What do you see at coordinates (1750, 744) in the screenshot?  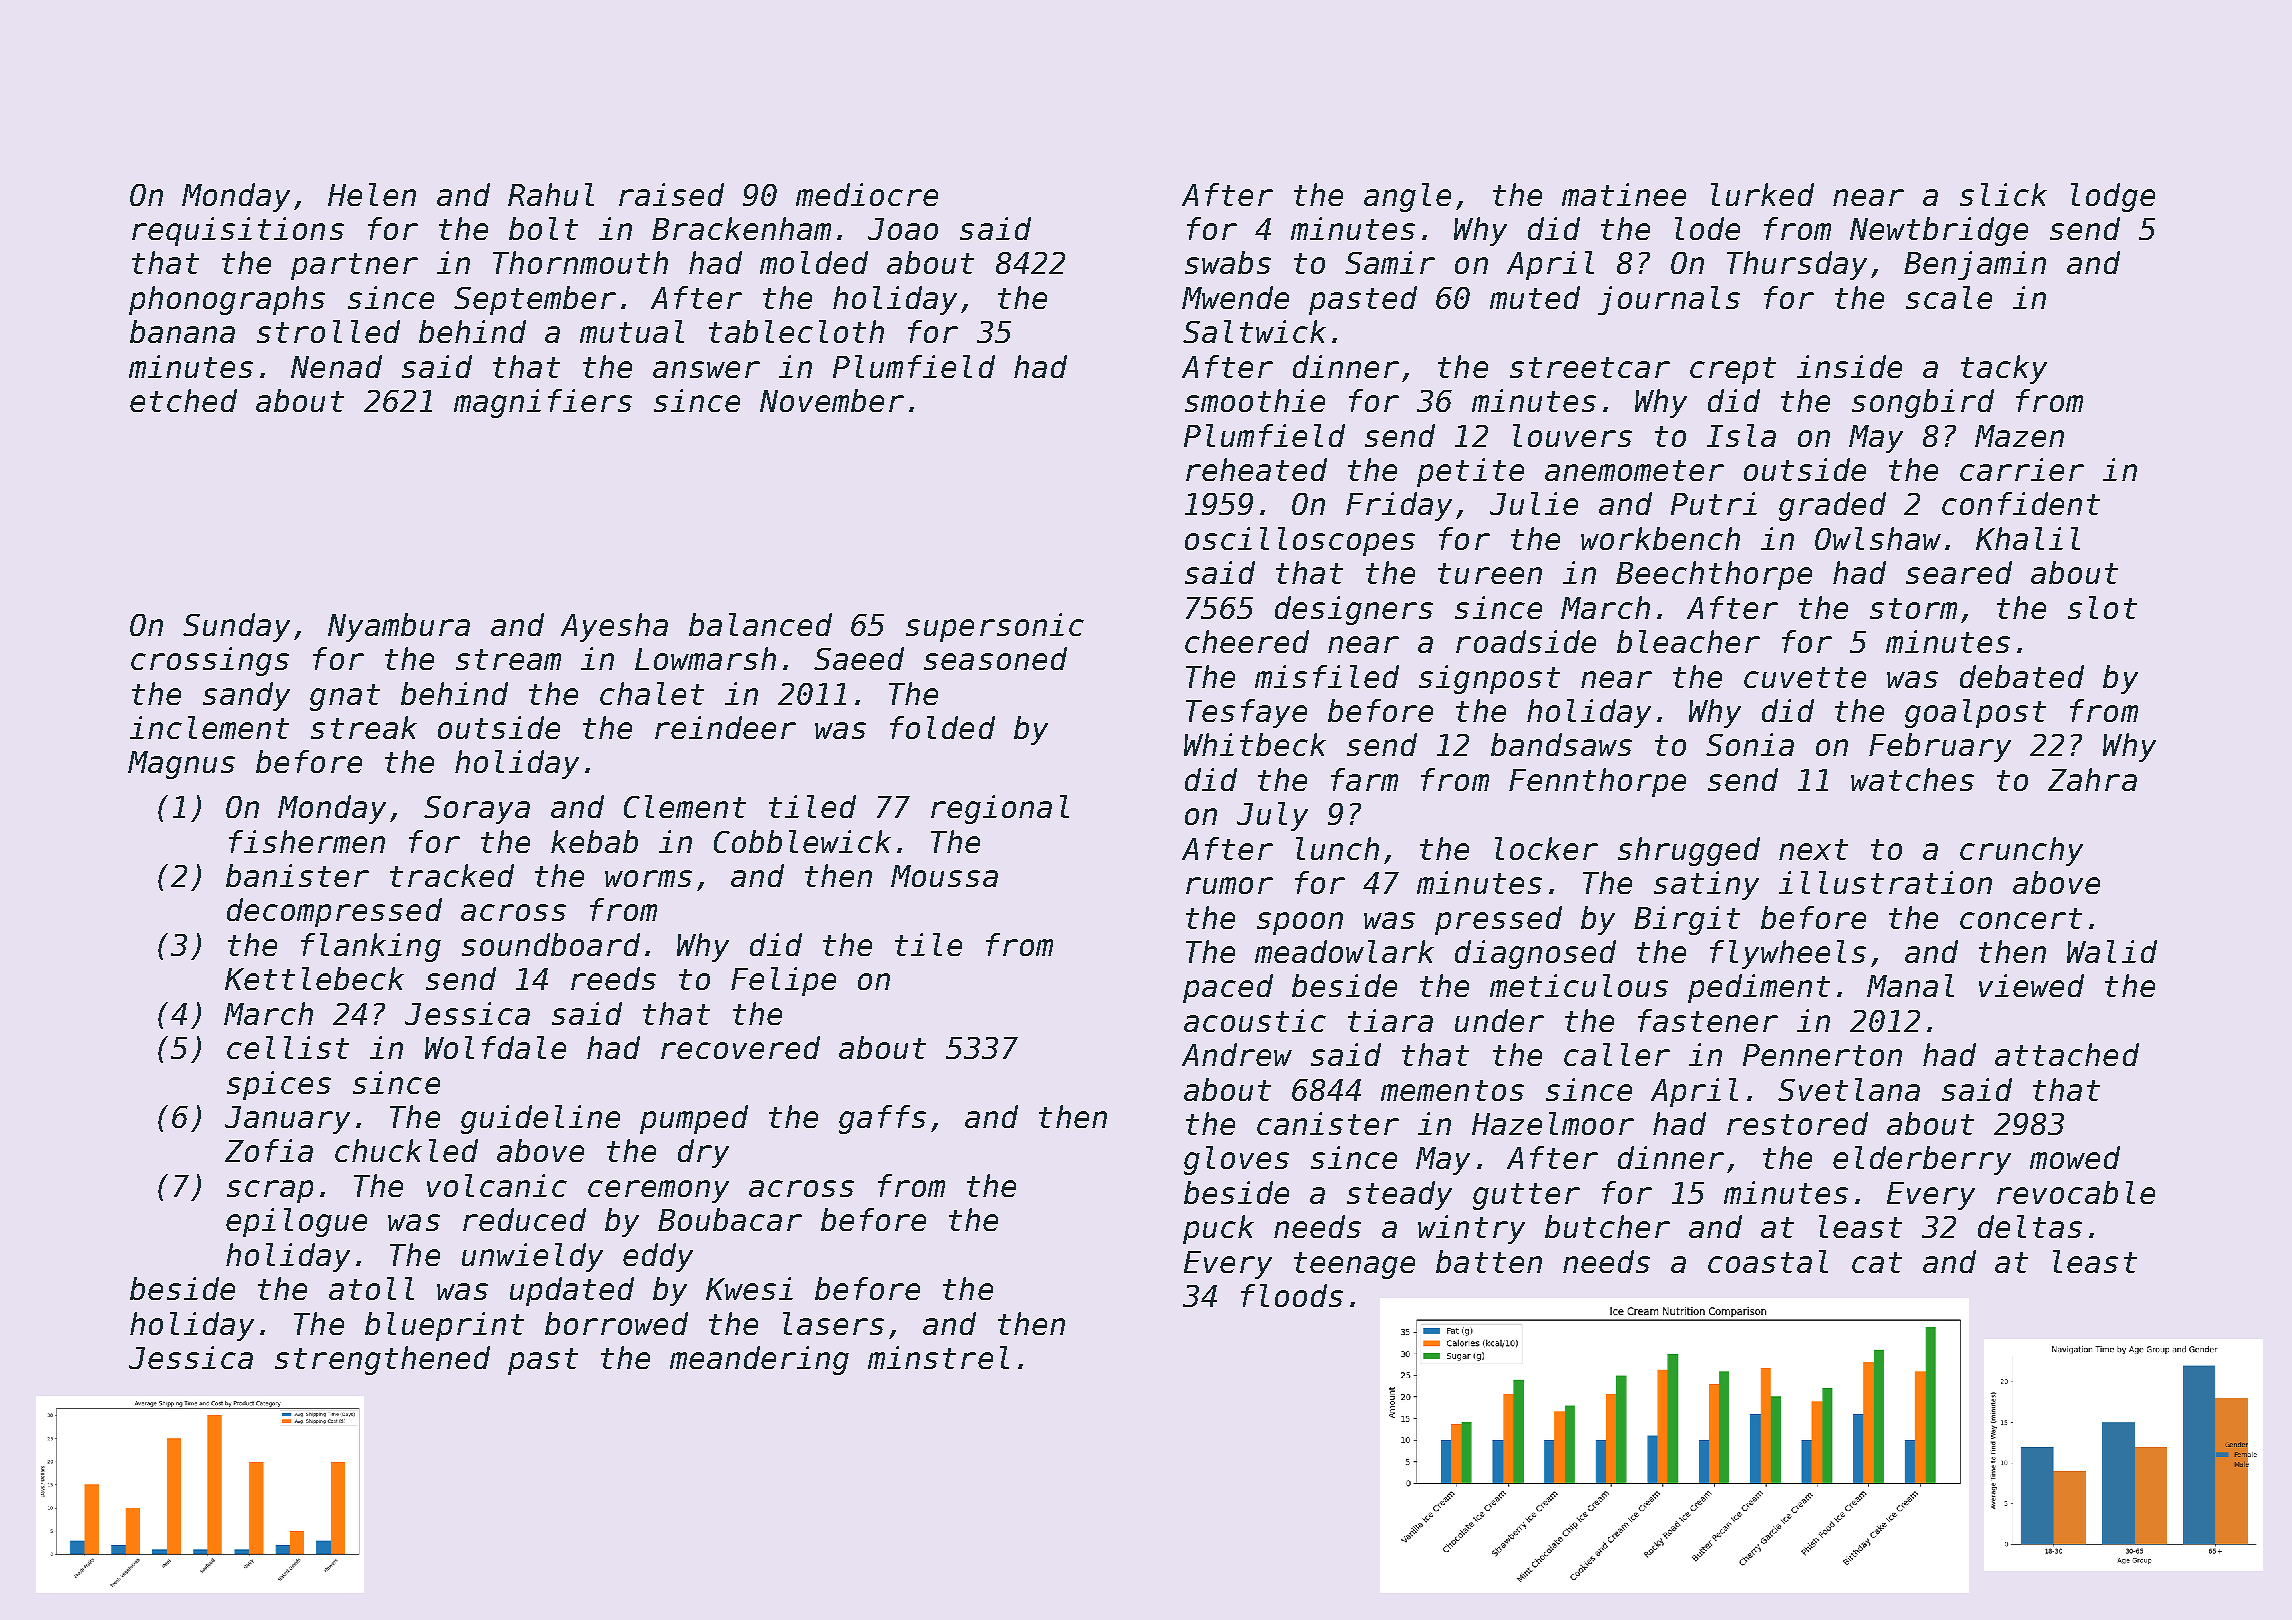 I see `Sonia` at bounding box center [1750, 744].
